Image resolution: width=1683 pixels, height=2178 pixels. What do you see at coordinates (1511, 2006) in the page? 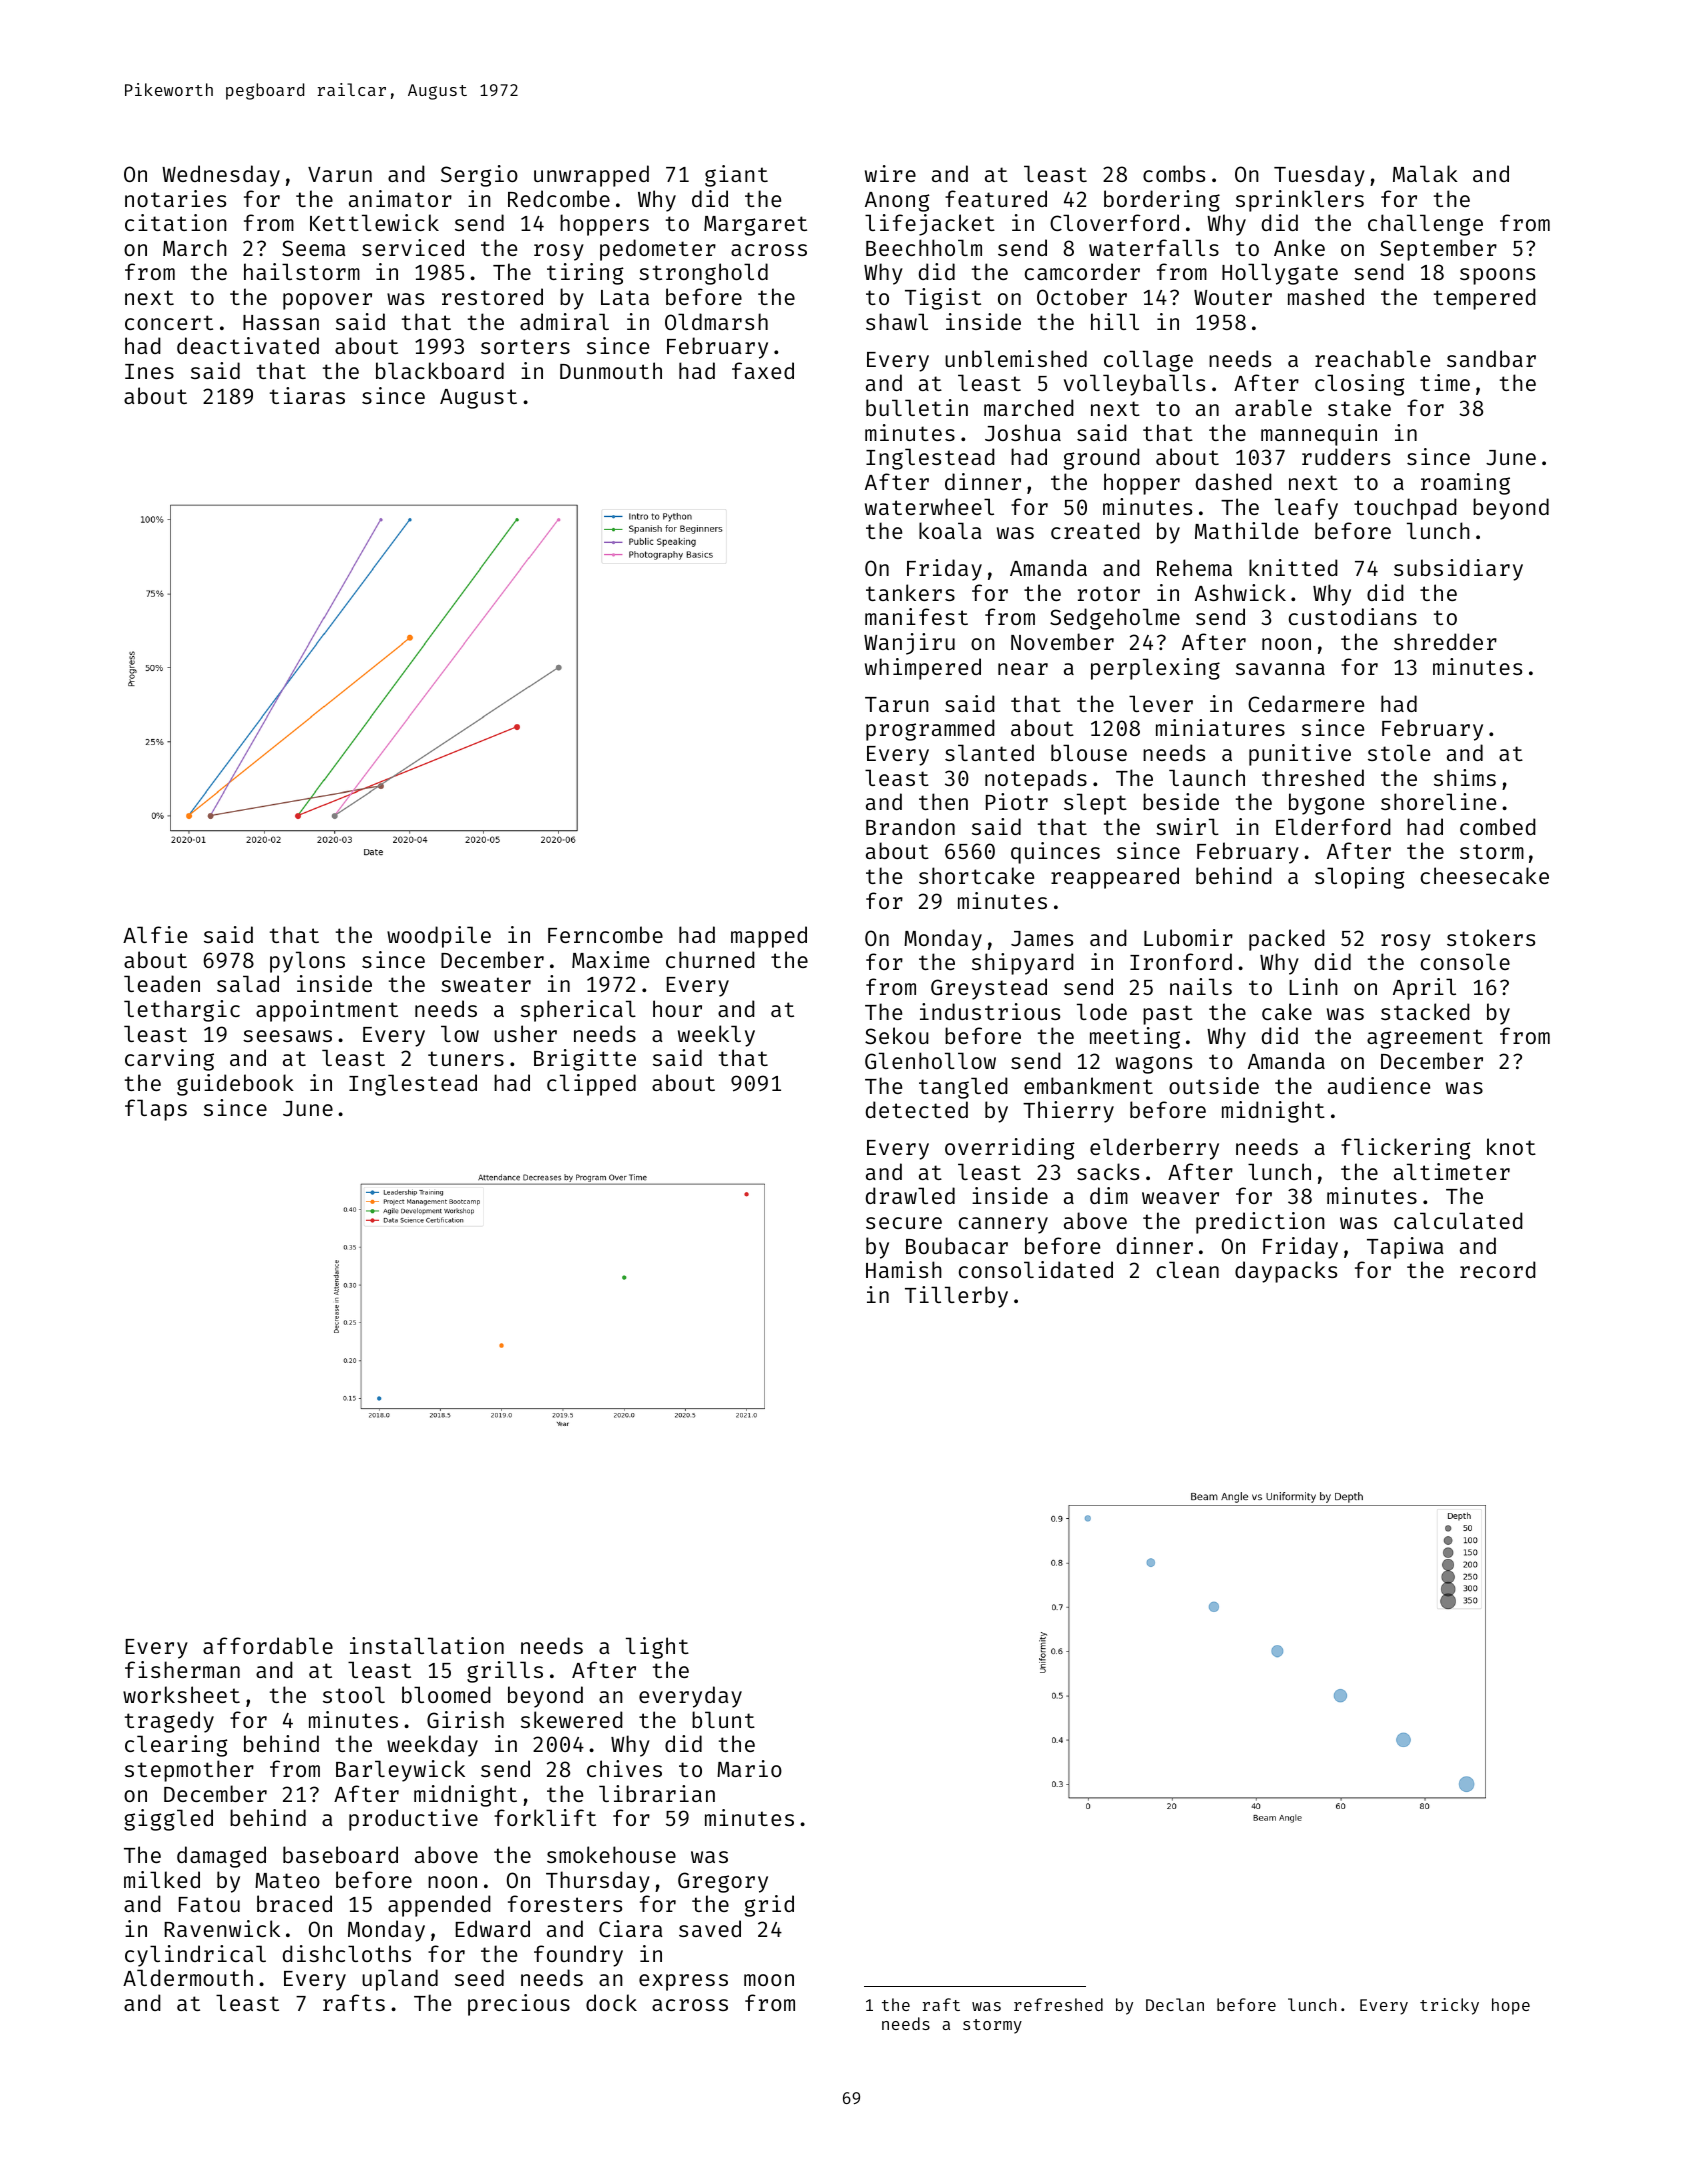
I see `hope` at bounding box center [1511, 2006].
